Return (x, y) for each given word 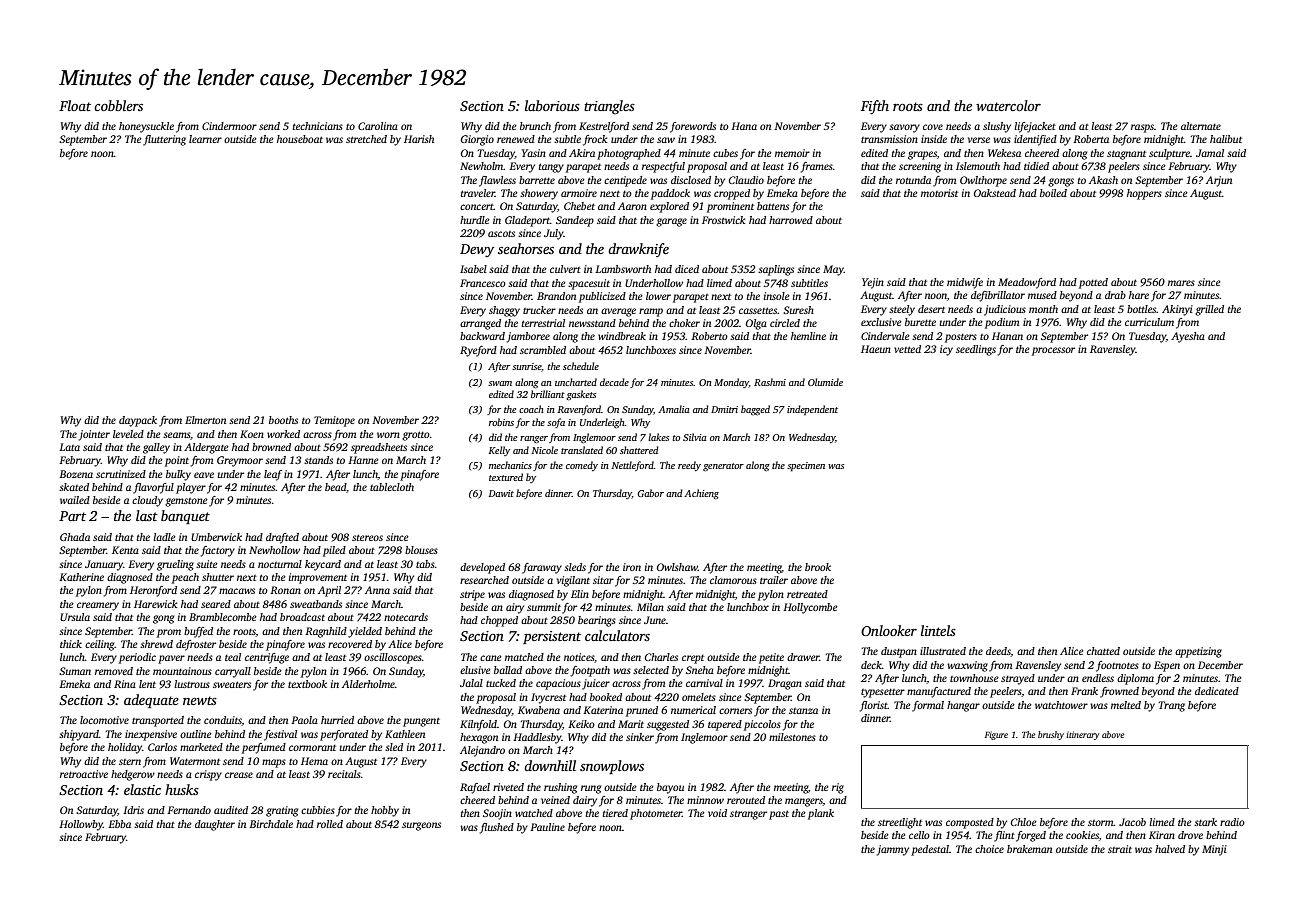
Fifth (875, 107)
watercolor (1008, 105)
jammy (893, 850)
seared (216, 604)
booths (283, 420)
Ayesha (1188, 337)
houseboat (300, 139)
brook (818, 567)
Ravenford (579, 410)
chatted (1103, 651)
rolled (330, 824)
